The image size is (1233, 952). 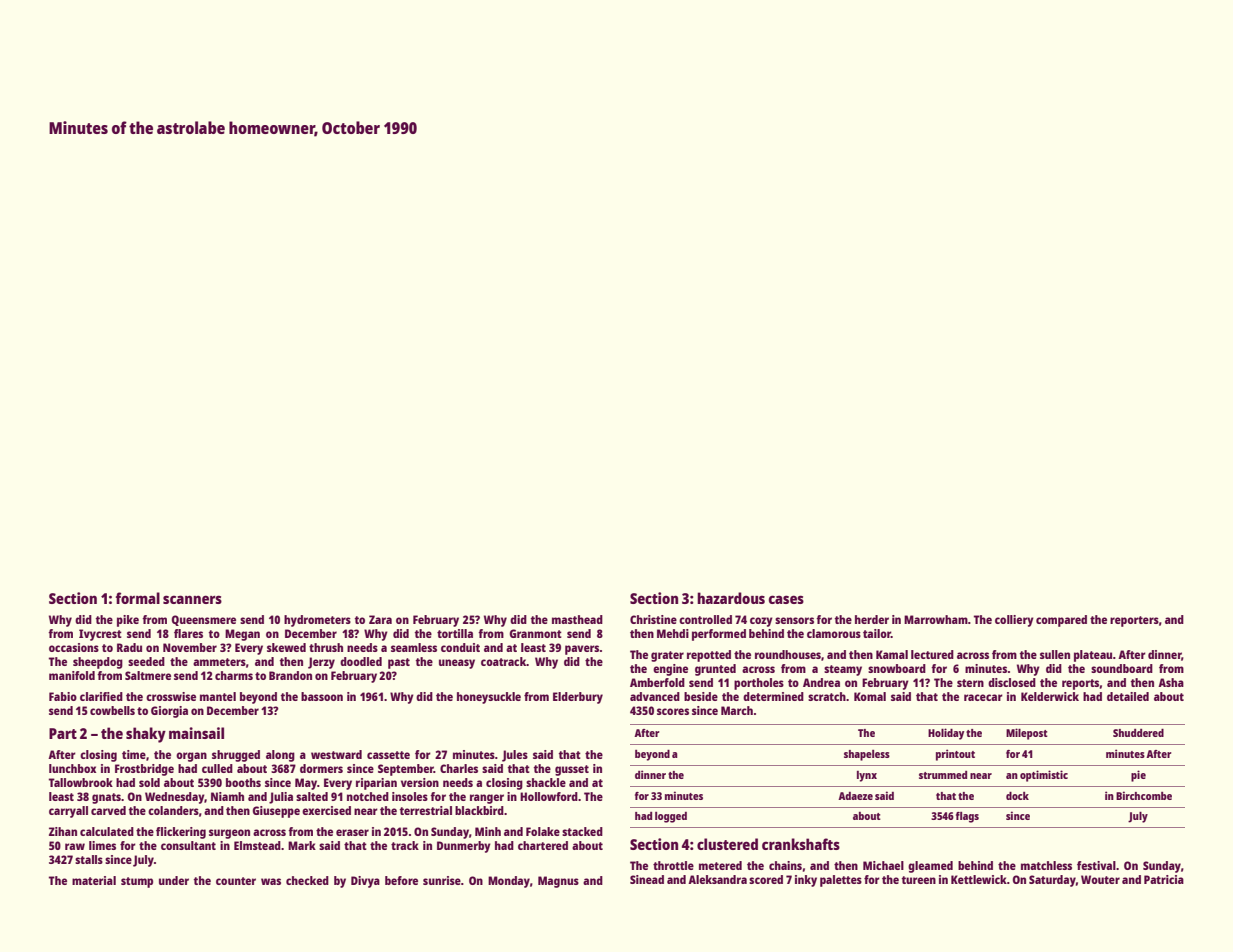 I want to click on pie, so click(x=1138, y=776).
